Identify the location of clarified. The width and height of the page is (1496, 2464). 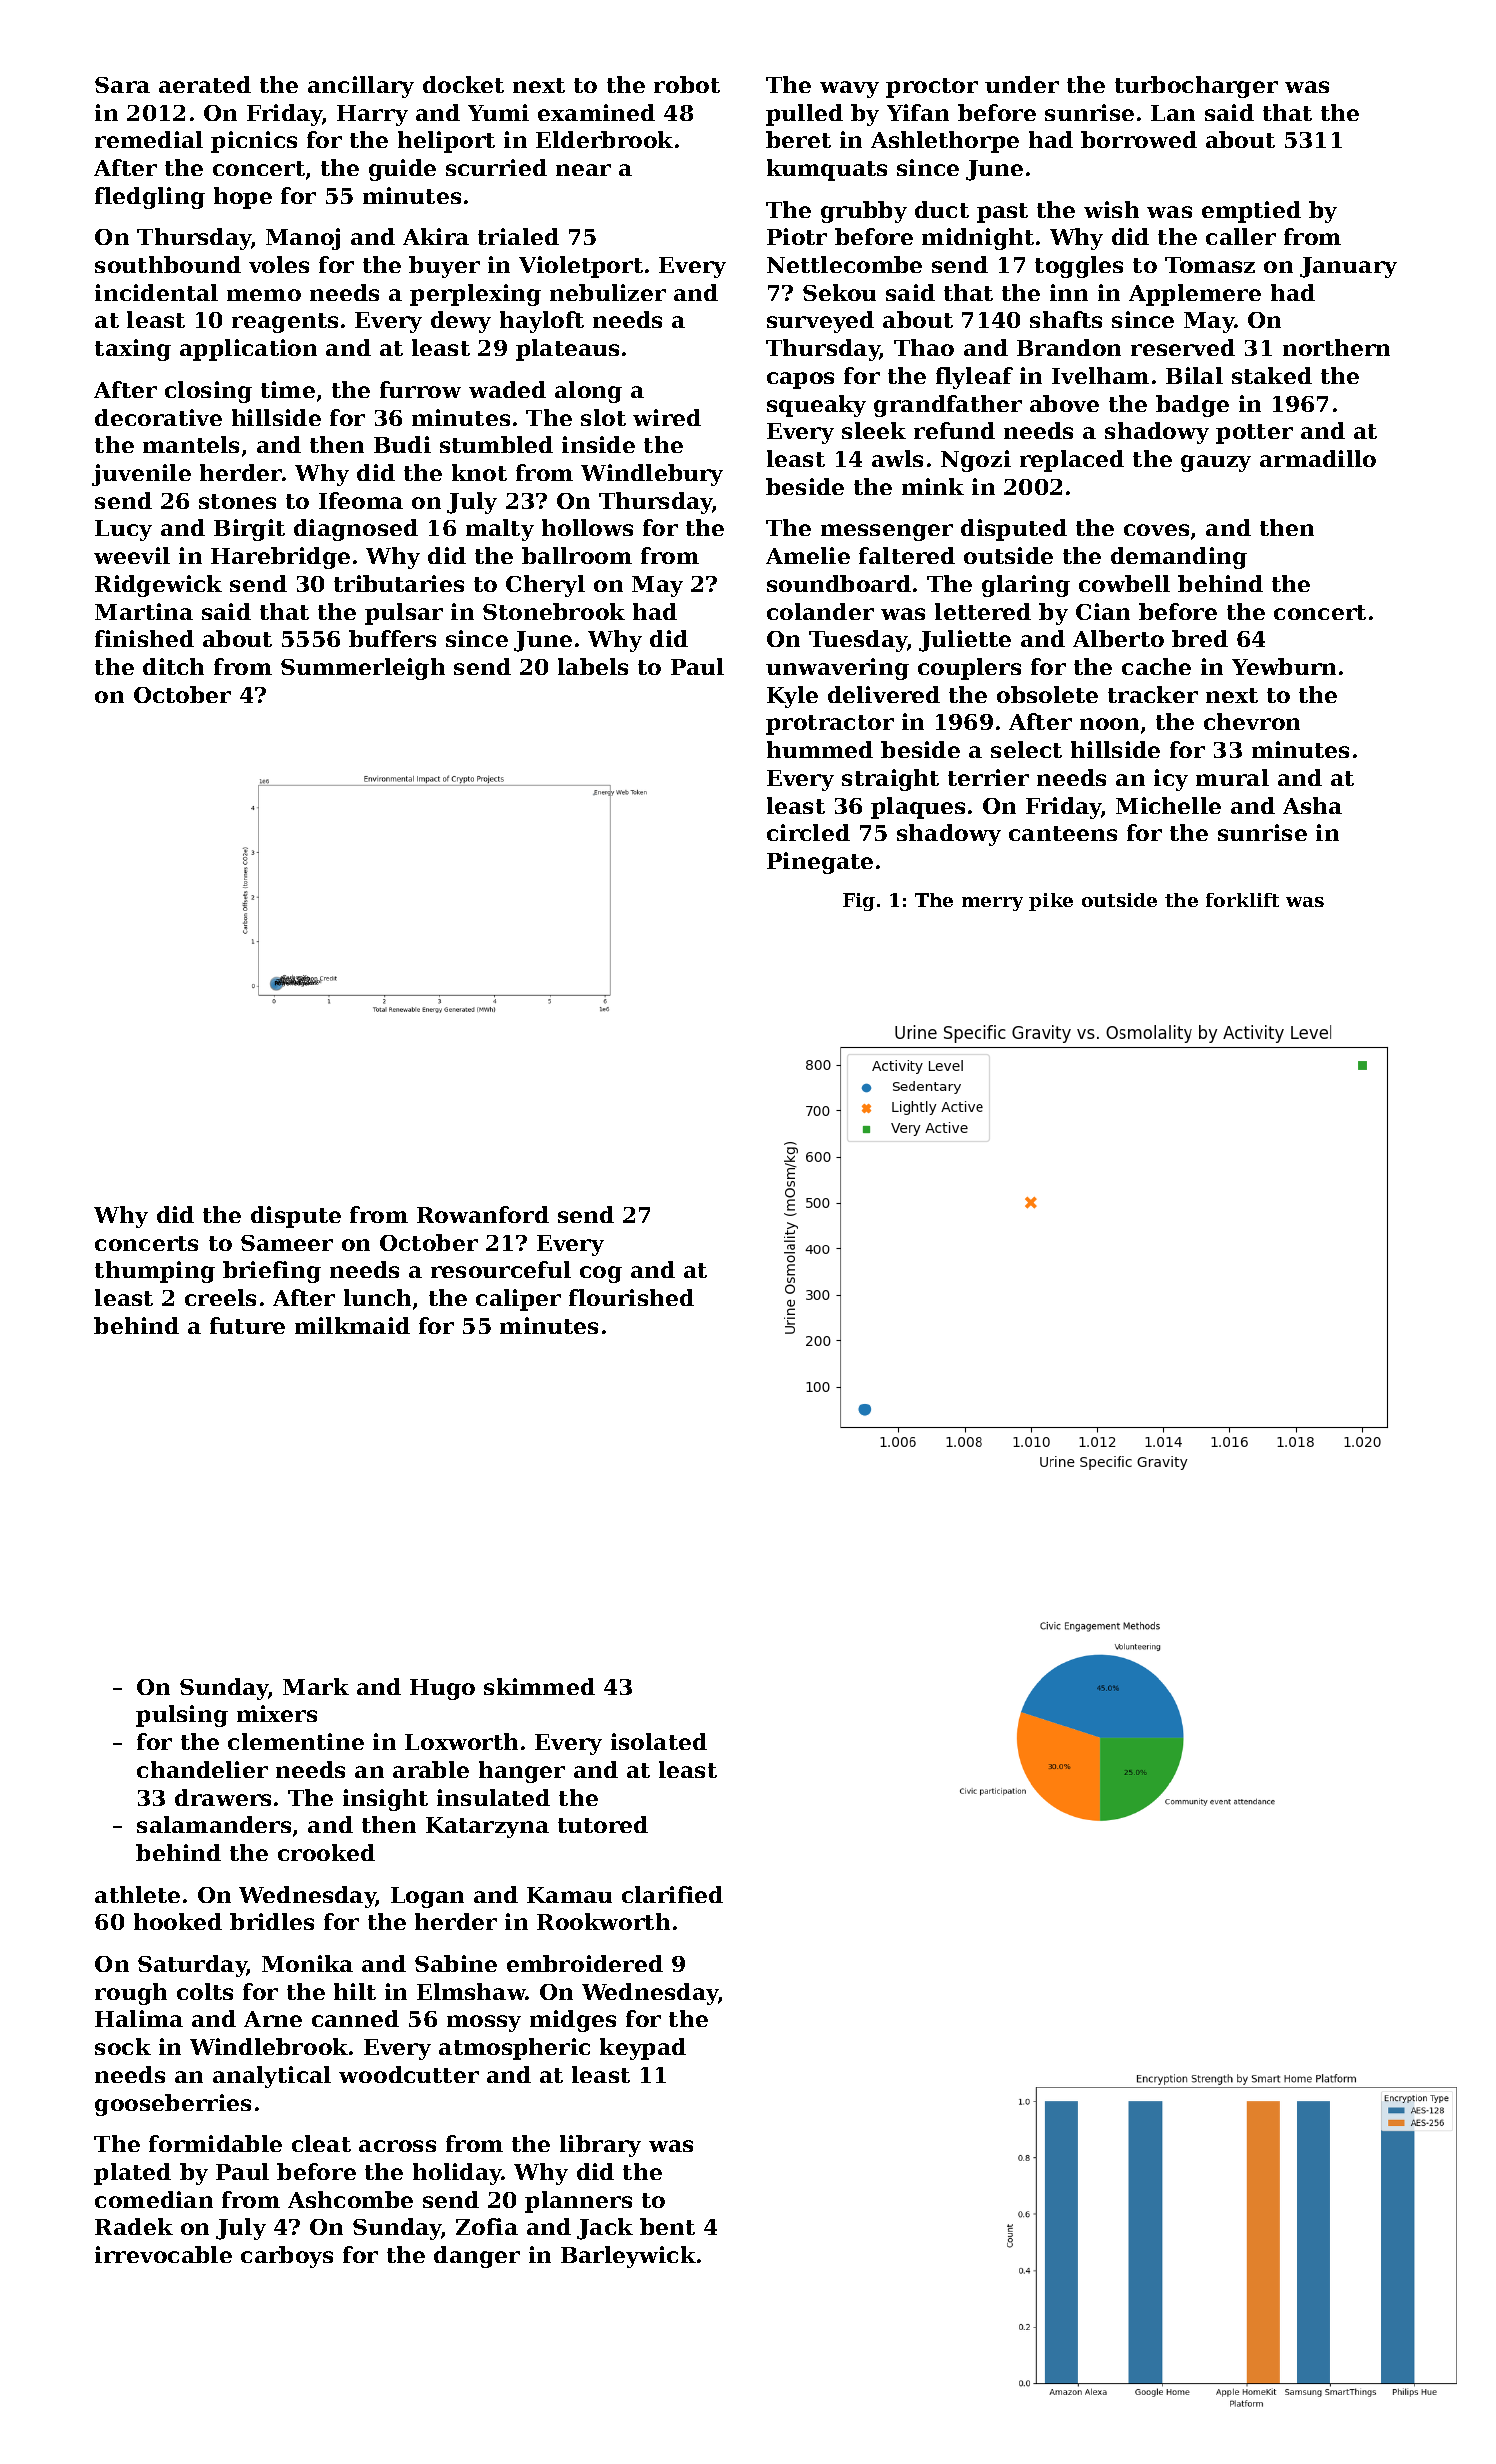
(672, 1894).
